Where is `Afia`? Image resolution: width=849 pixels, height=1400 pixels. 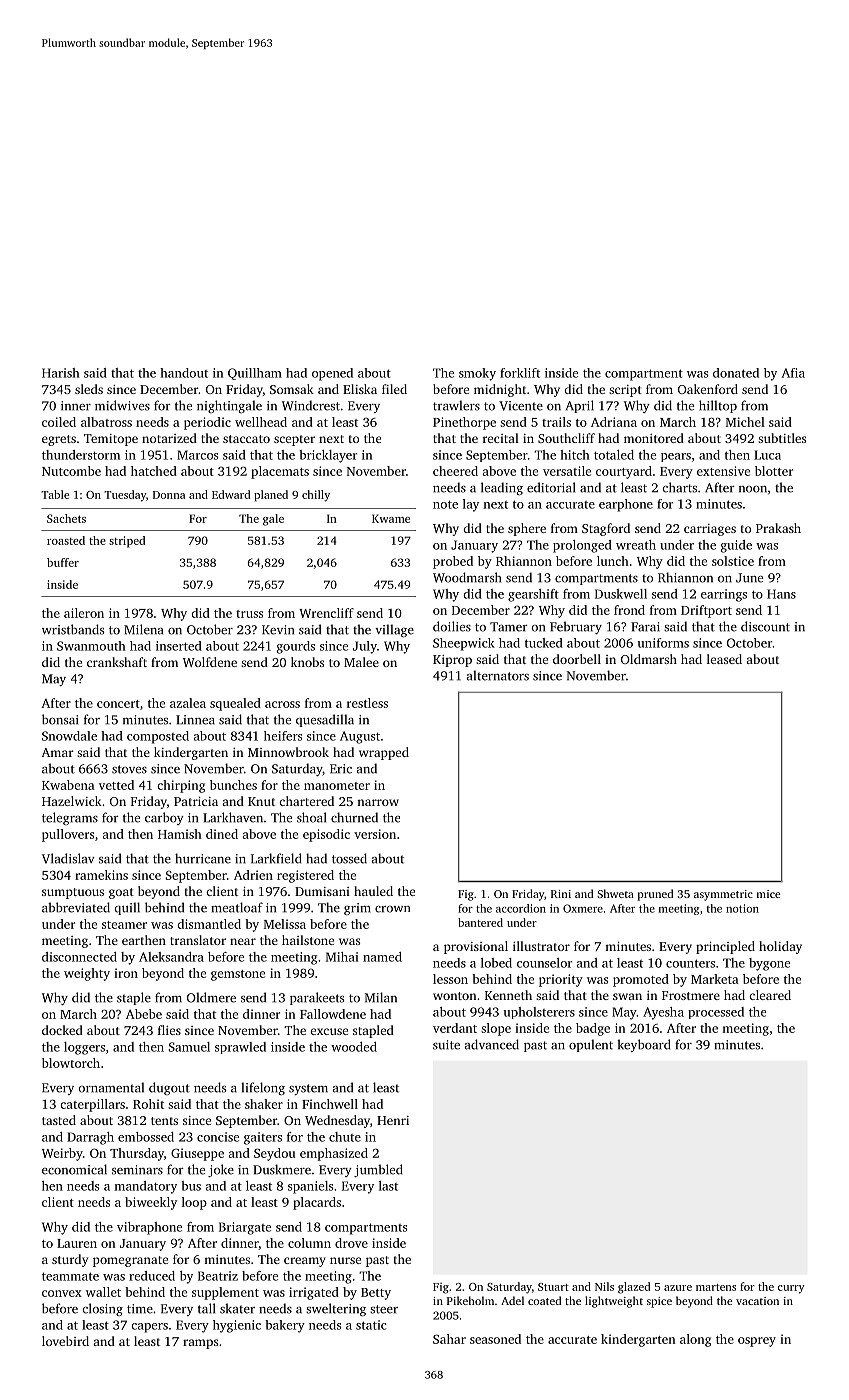 Afia is located at coordinates (793, 373).
